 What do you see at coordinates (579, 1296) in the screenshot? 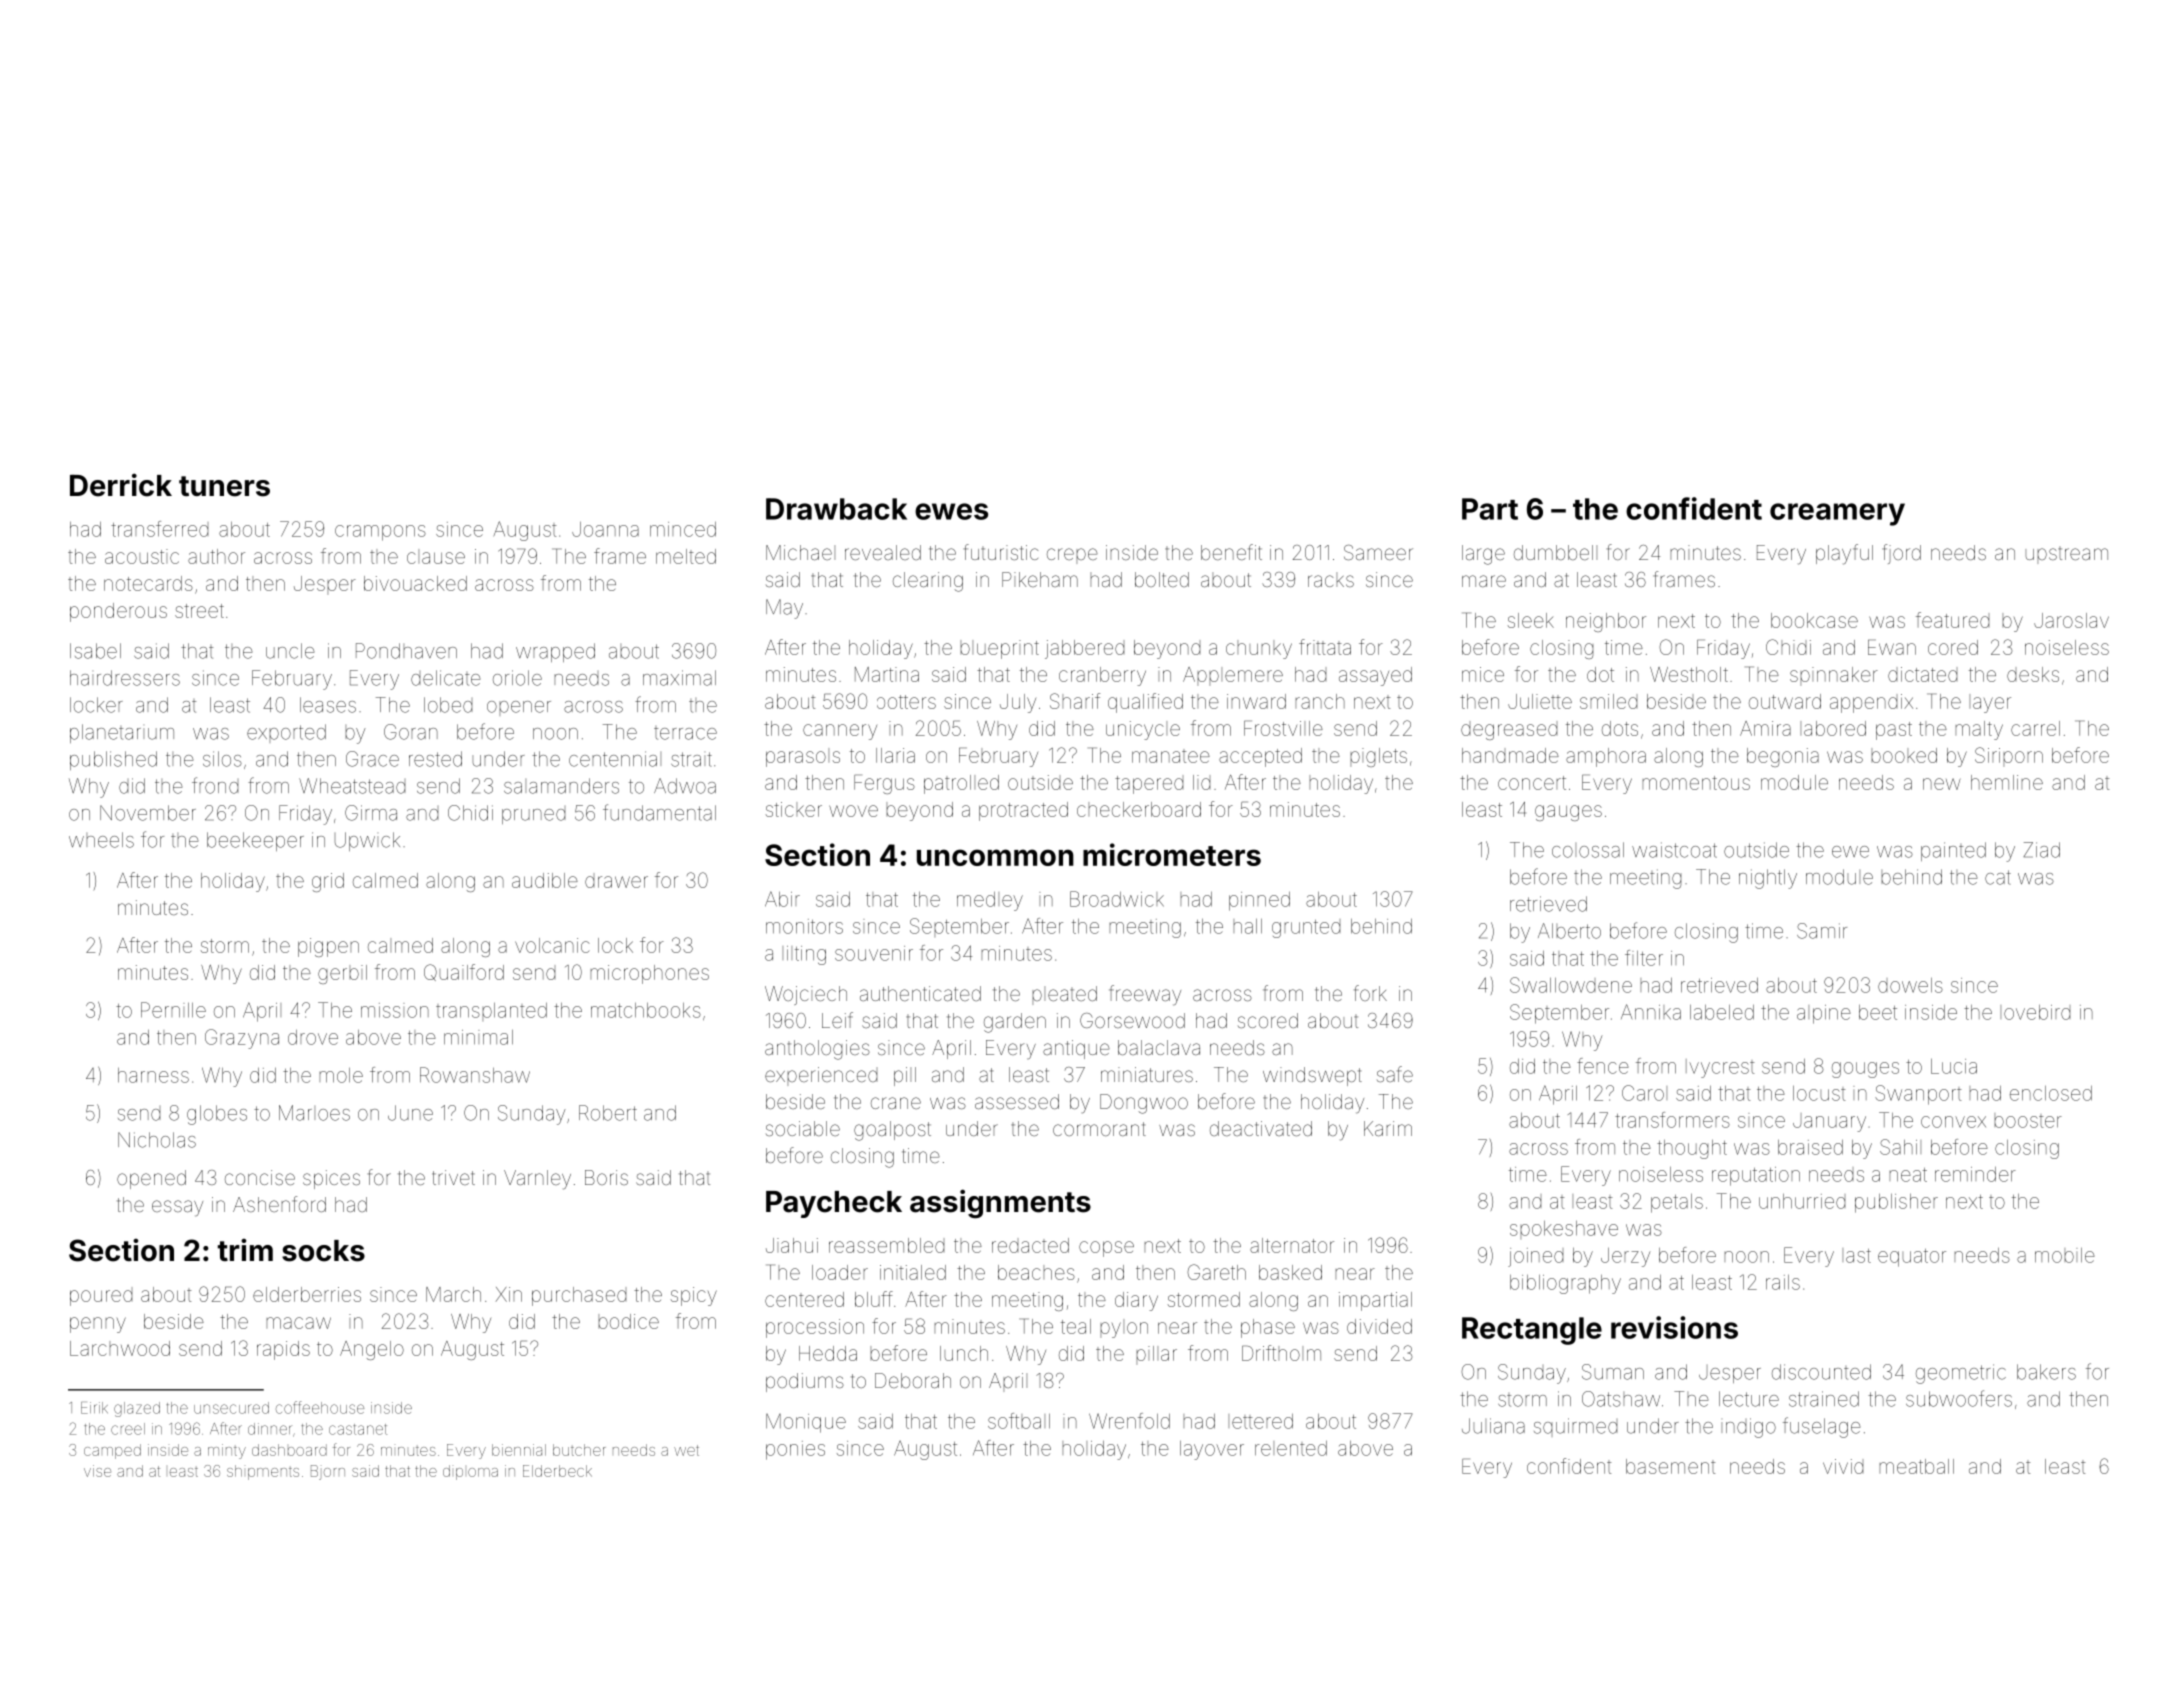
I see `purchased` at bounding box center [579, 1296].
